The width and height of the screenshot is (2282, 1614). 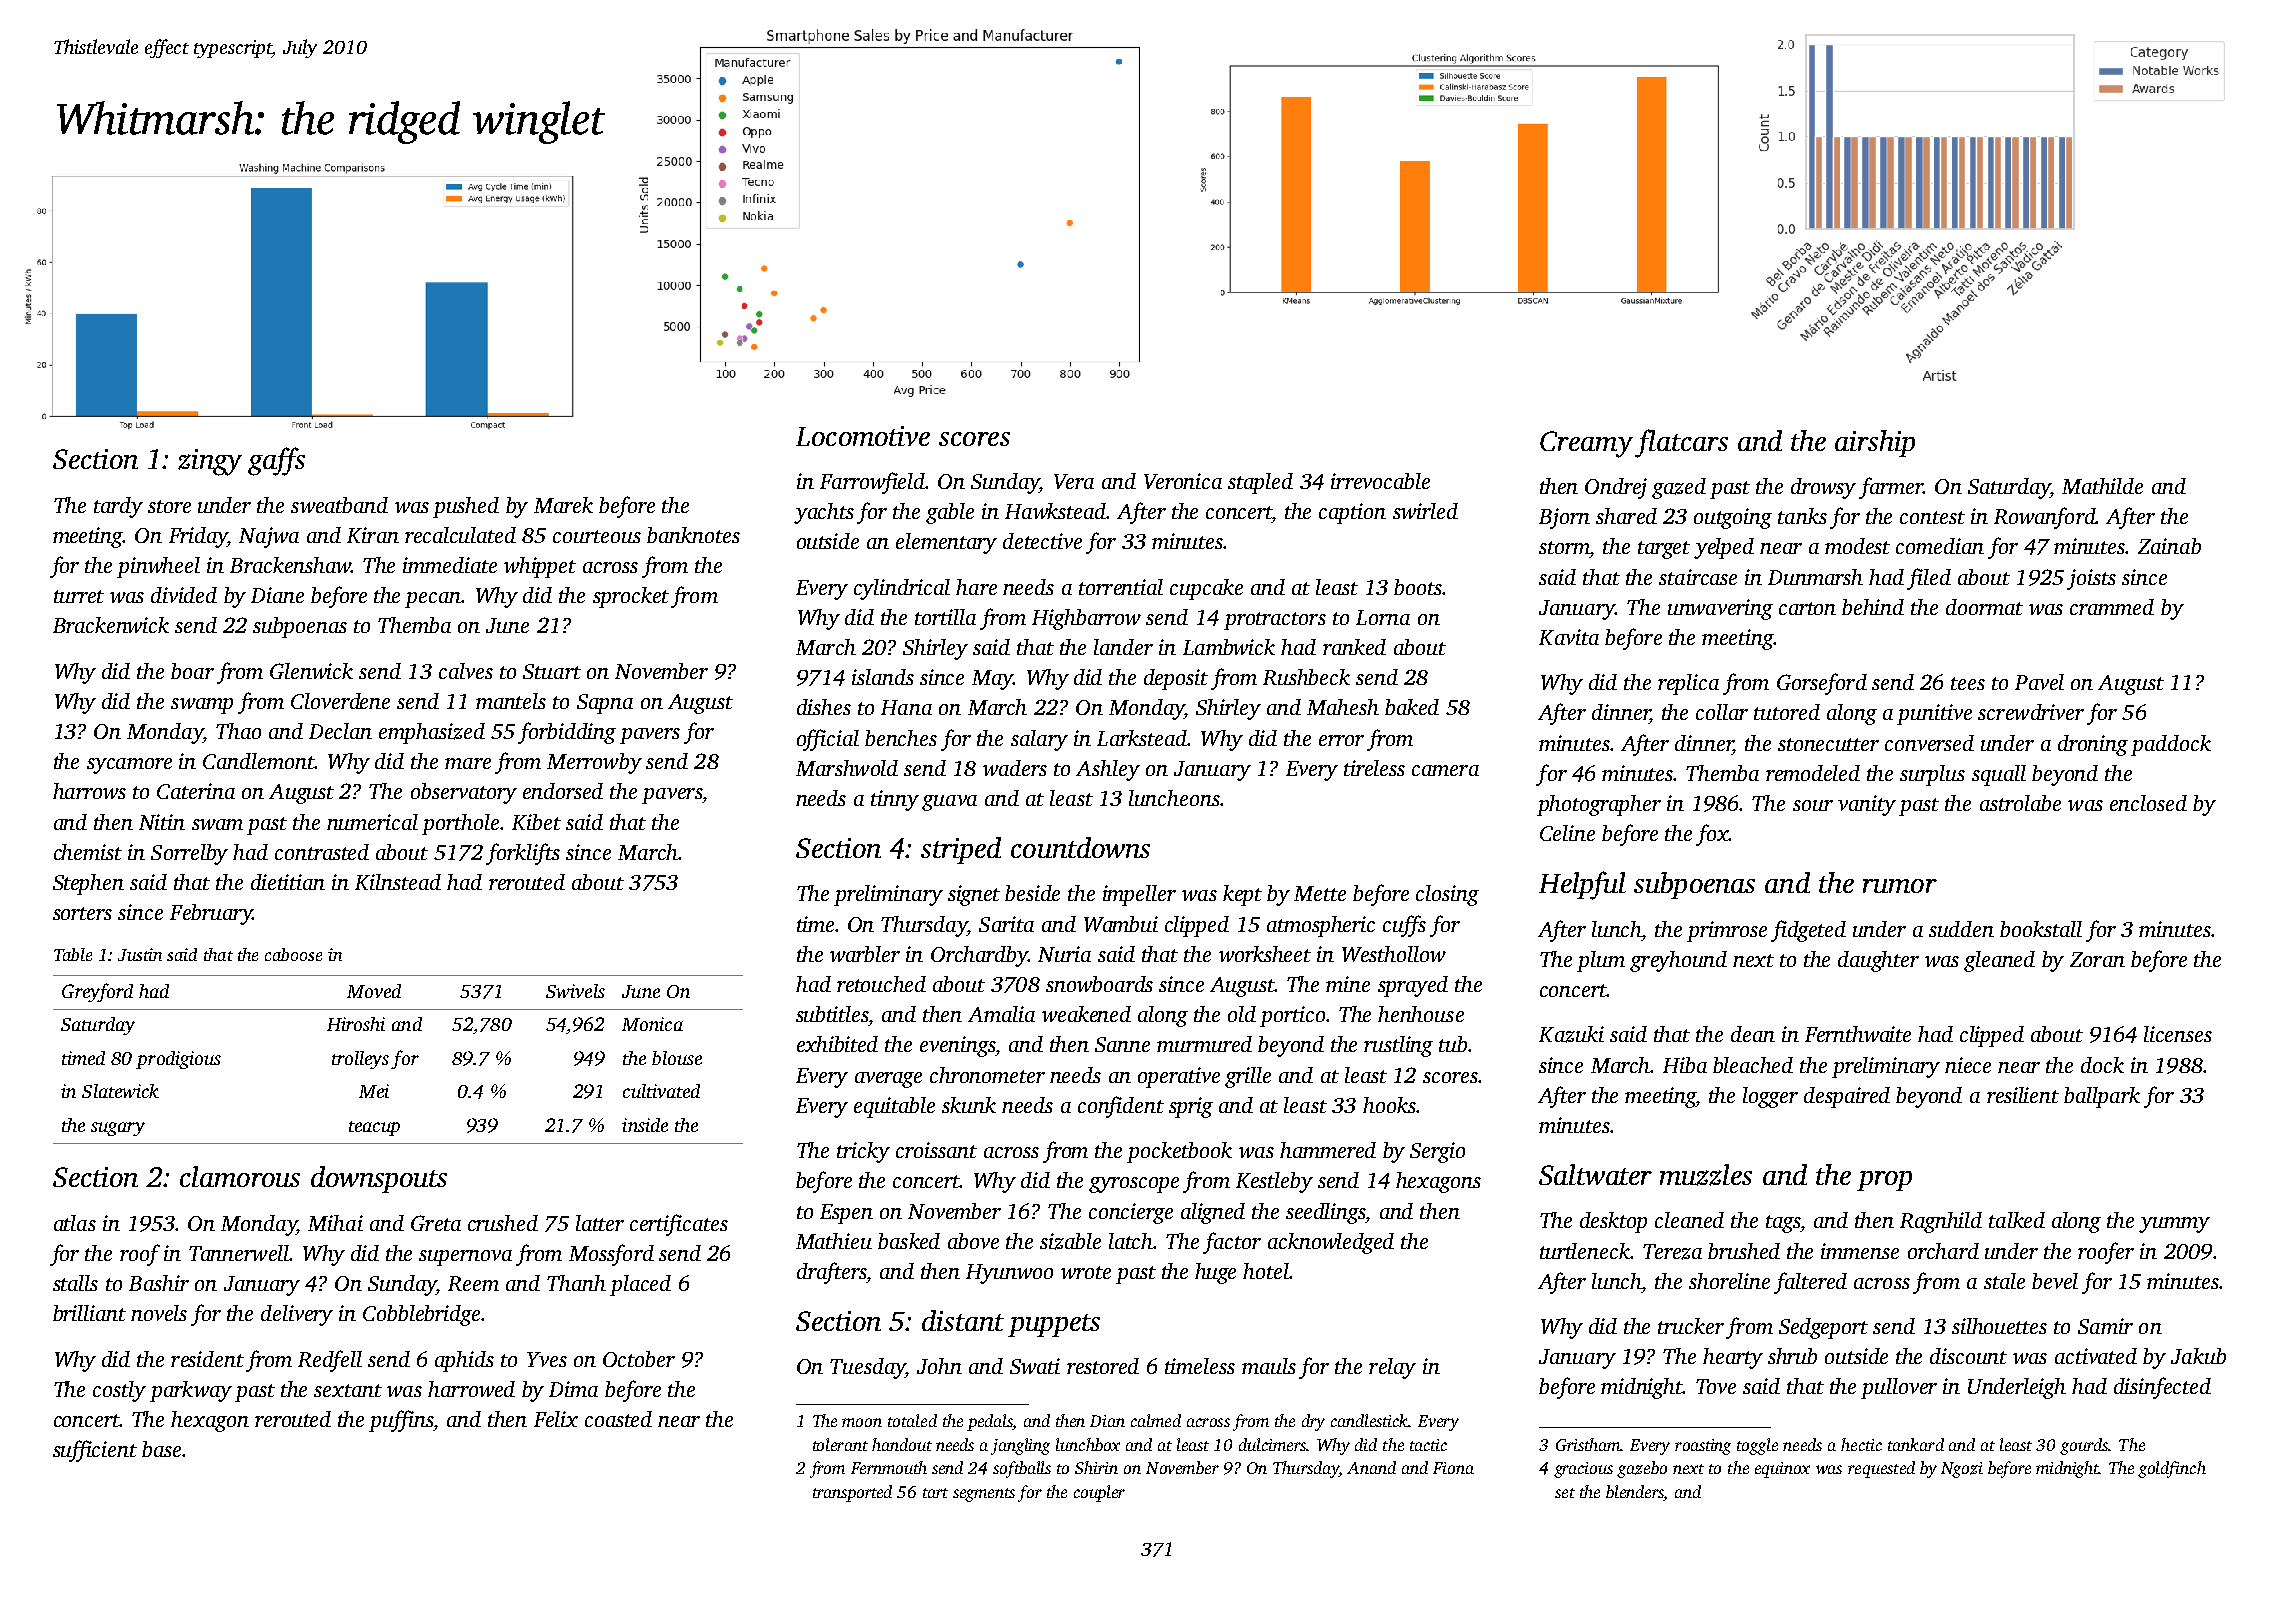 What do you see at coordinates (1380, 481) in the screenshot?
I see `irrevocable` at bounding box center [1380, 481].
